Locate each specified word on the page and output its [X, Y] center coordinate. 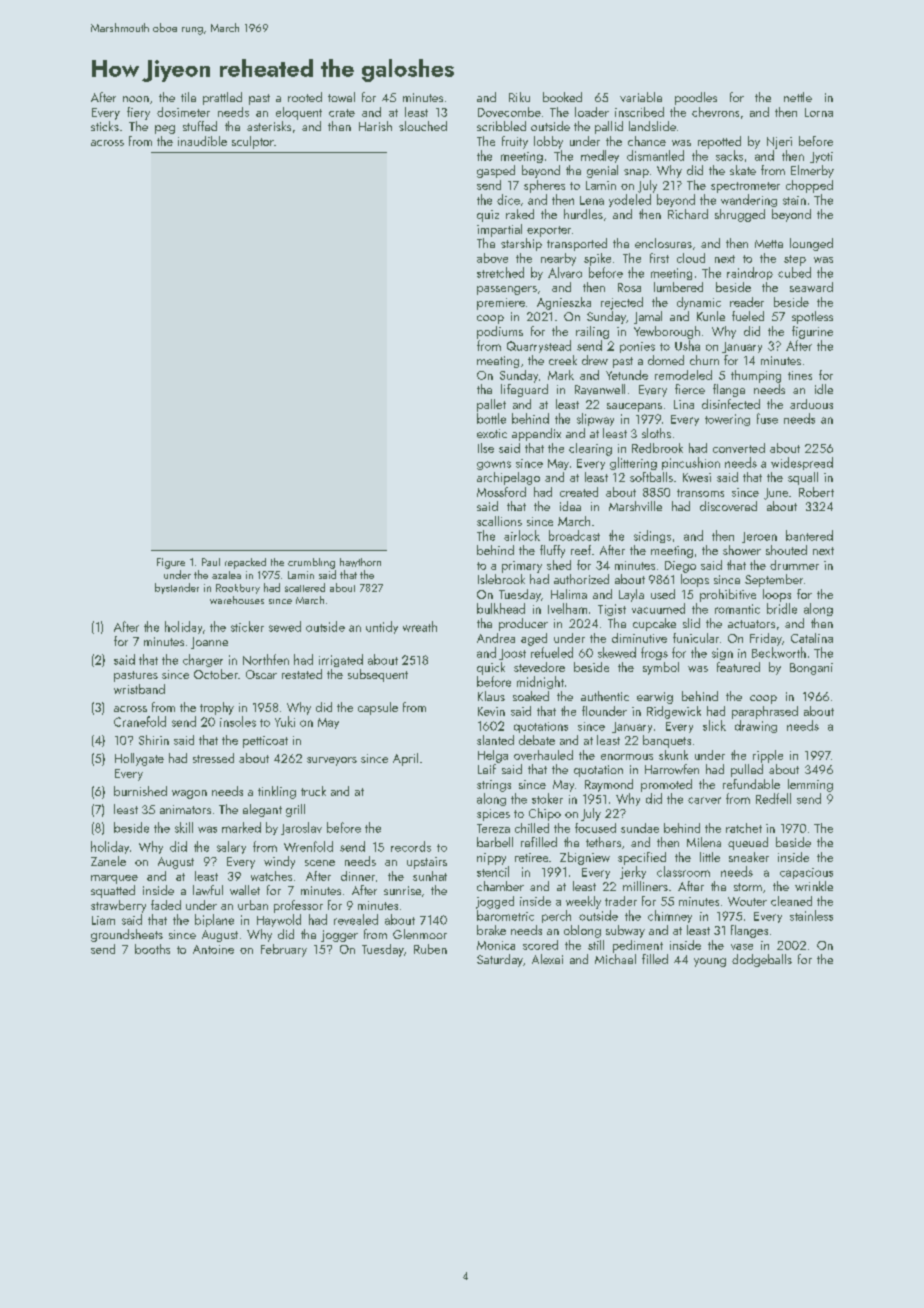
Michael [615, 959]
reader [747, 302]
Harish [375, 126]
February [284, 950]
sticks [105, 126]
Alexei [547, 959]
